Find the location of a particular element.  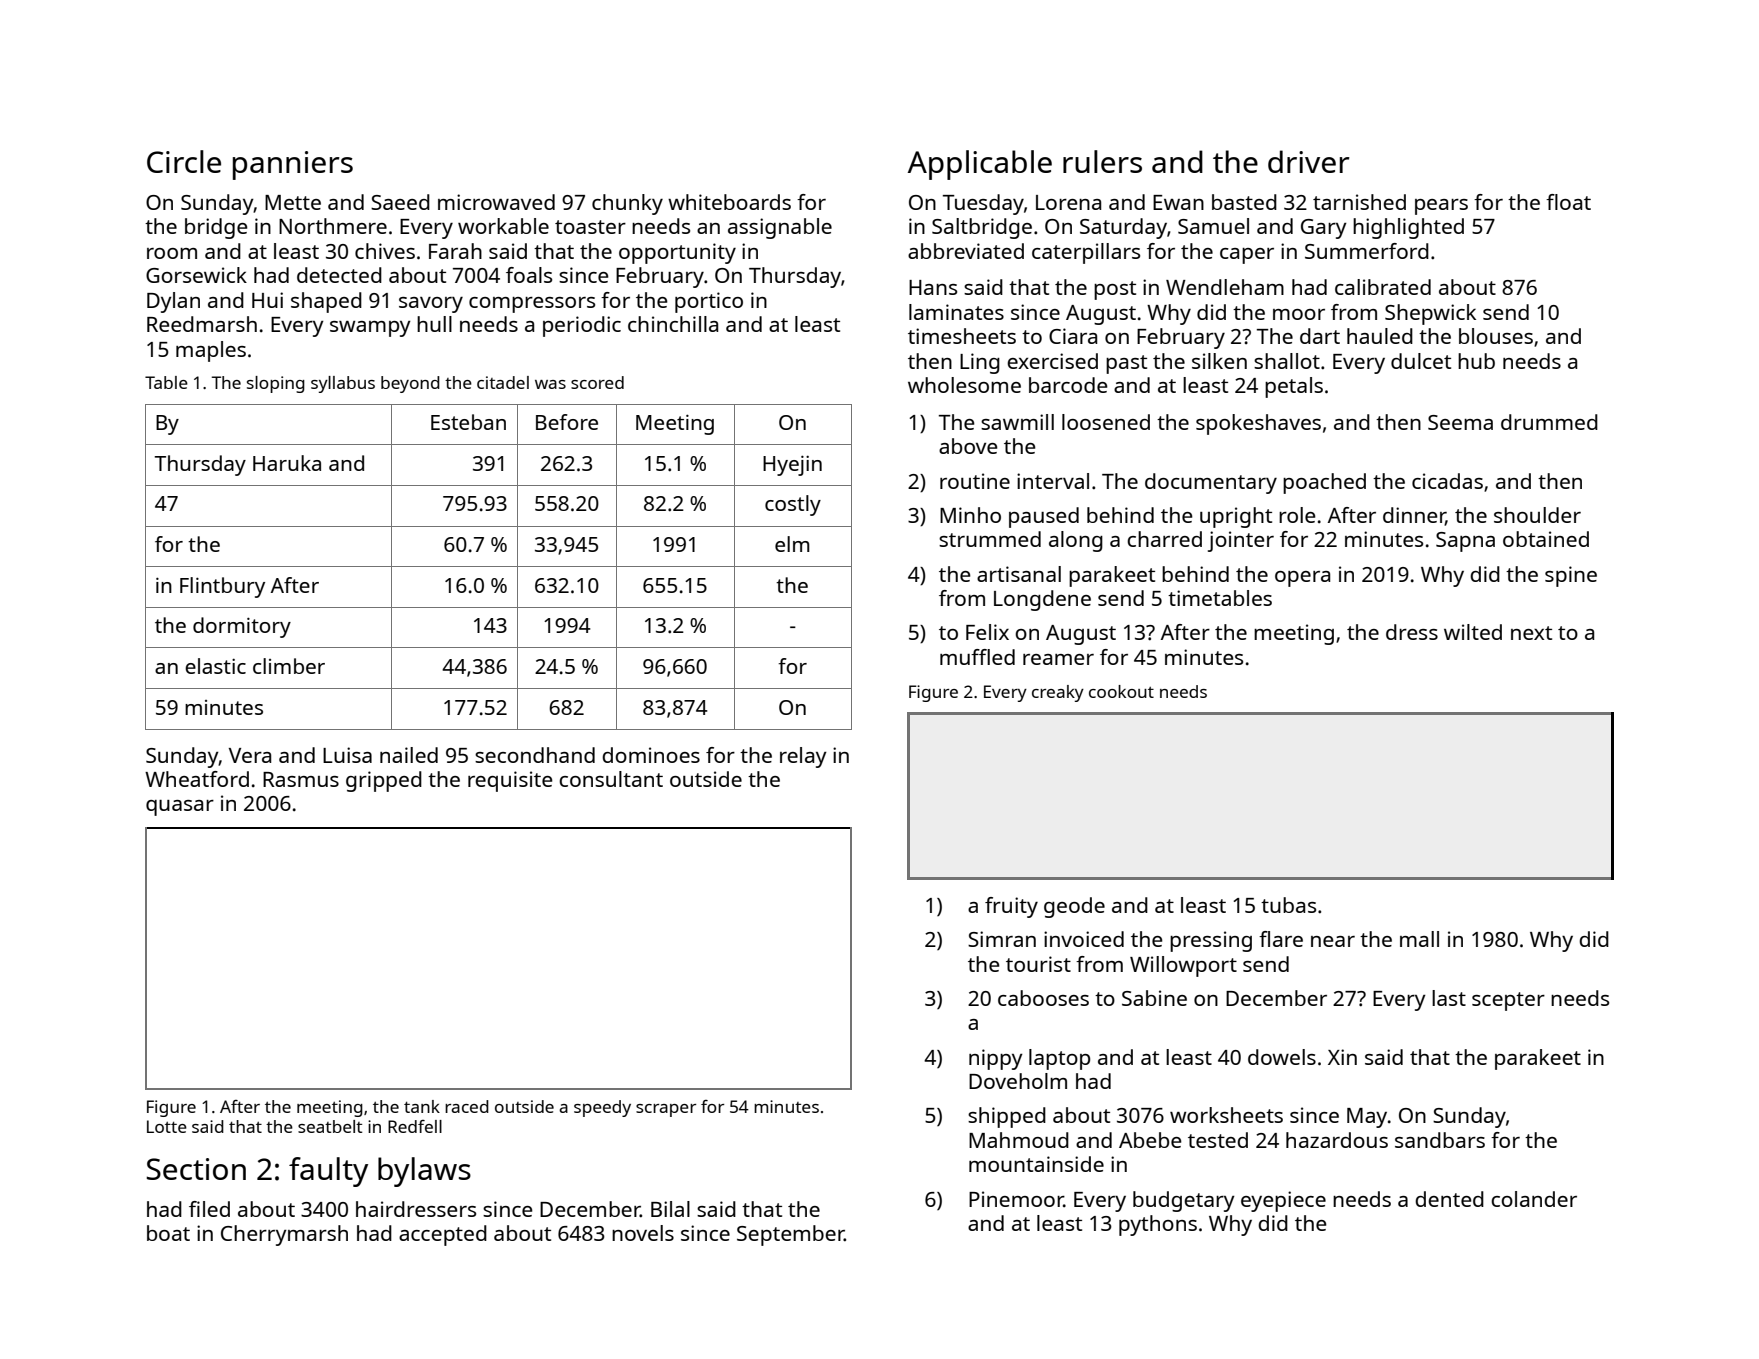

Seema is located at coordinates (1460, 422).
